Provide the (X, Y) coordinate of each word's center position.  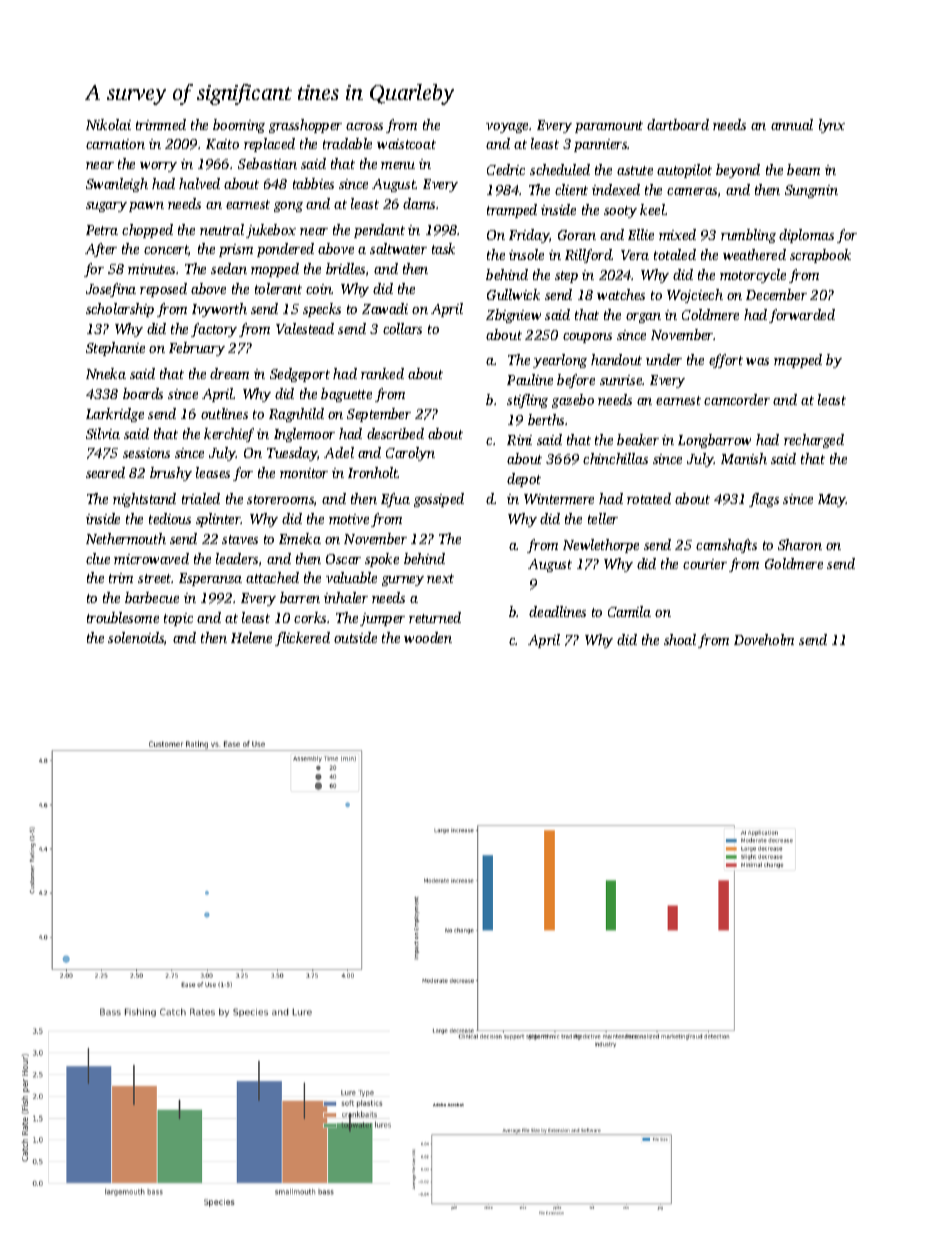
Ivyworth (219, 310)
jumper (382, 619)
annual (792, 124)
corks (310, 617)
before (576, 381)
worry (158, 167)
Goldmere (794, 563)
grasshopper (305, 126)
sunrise (621, 380)
